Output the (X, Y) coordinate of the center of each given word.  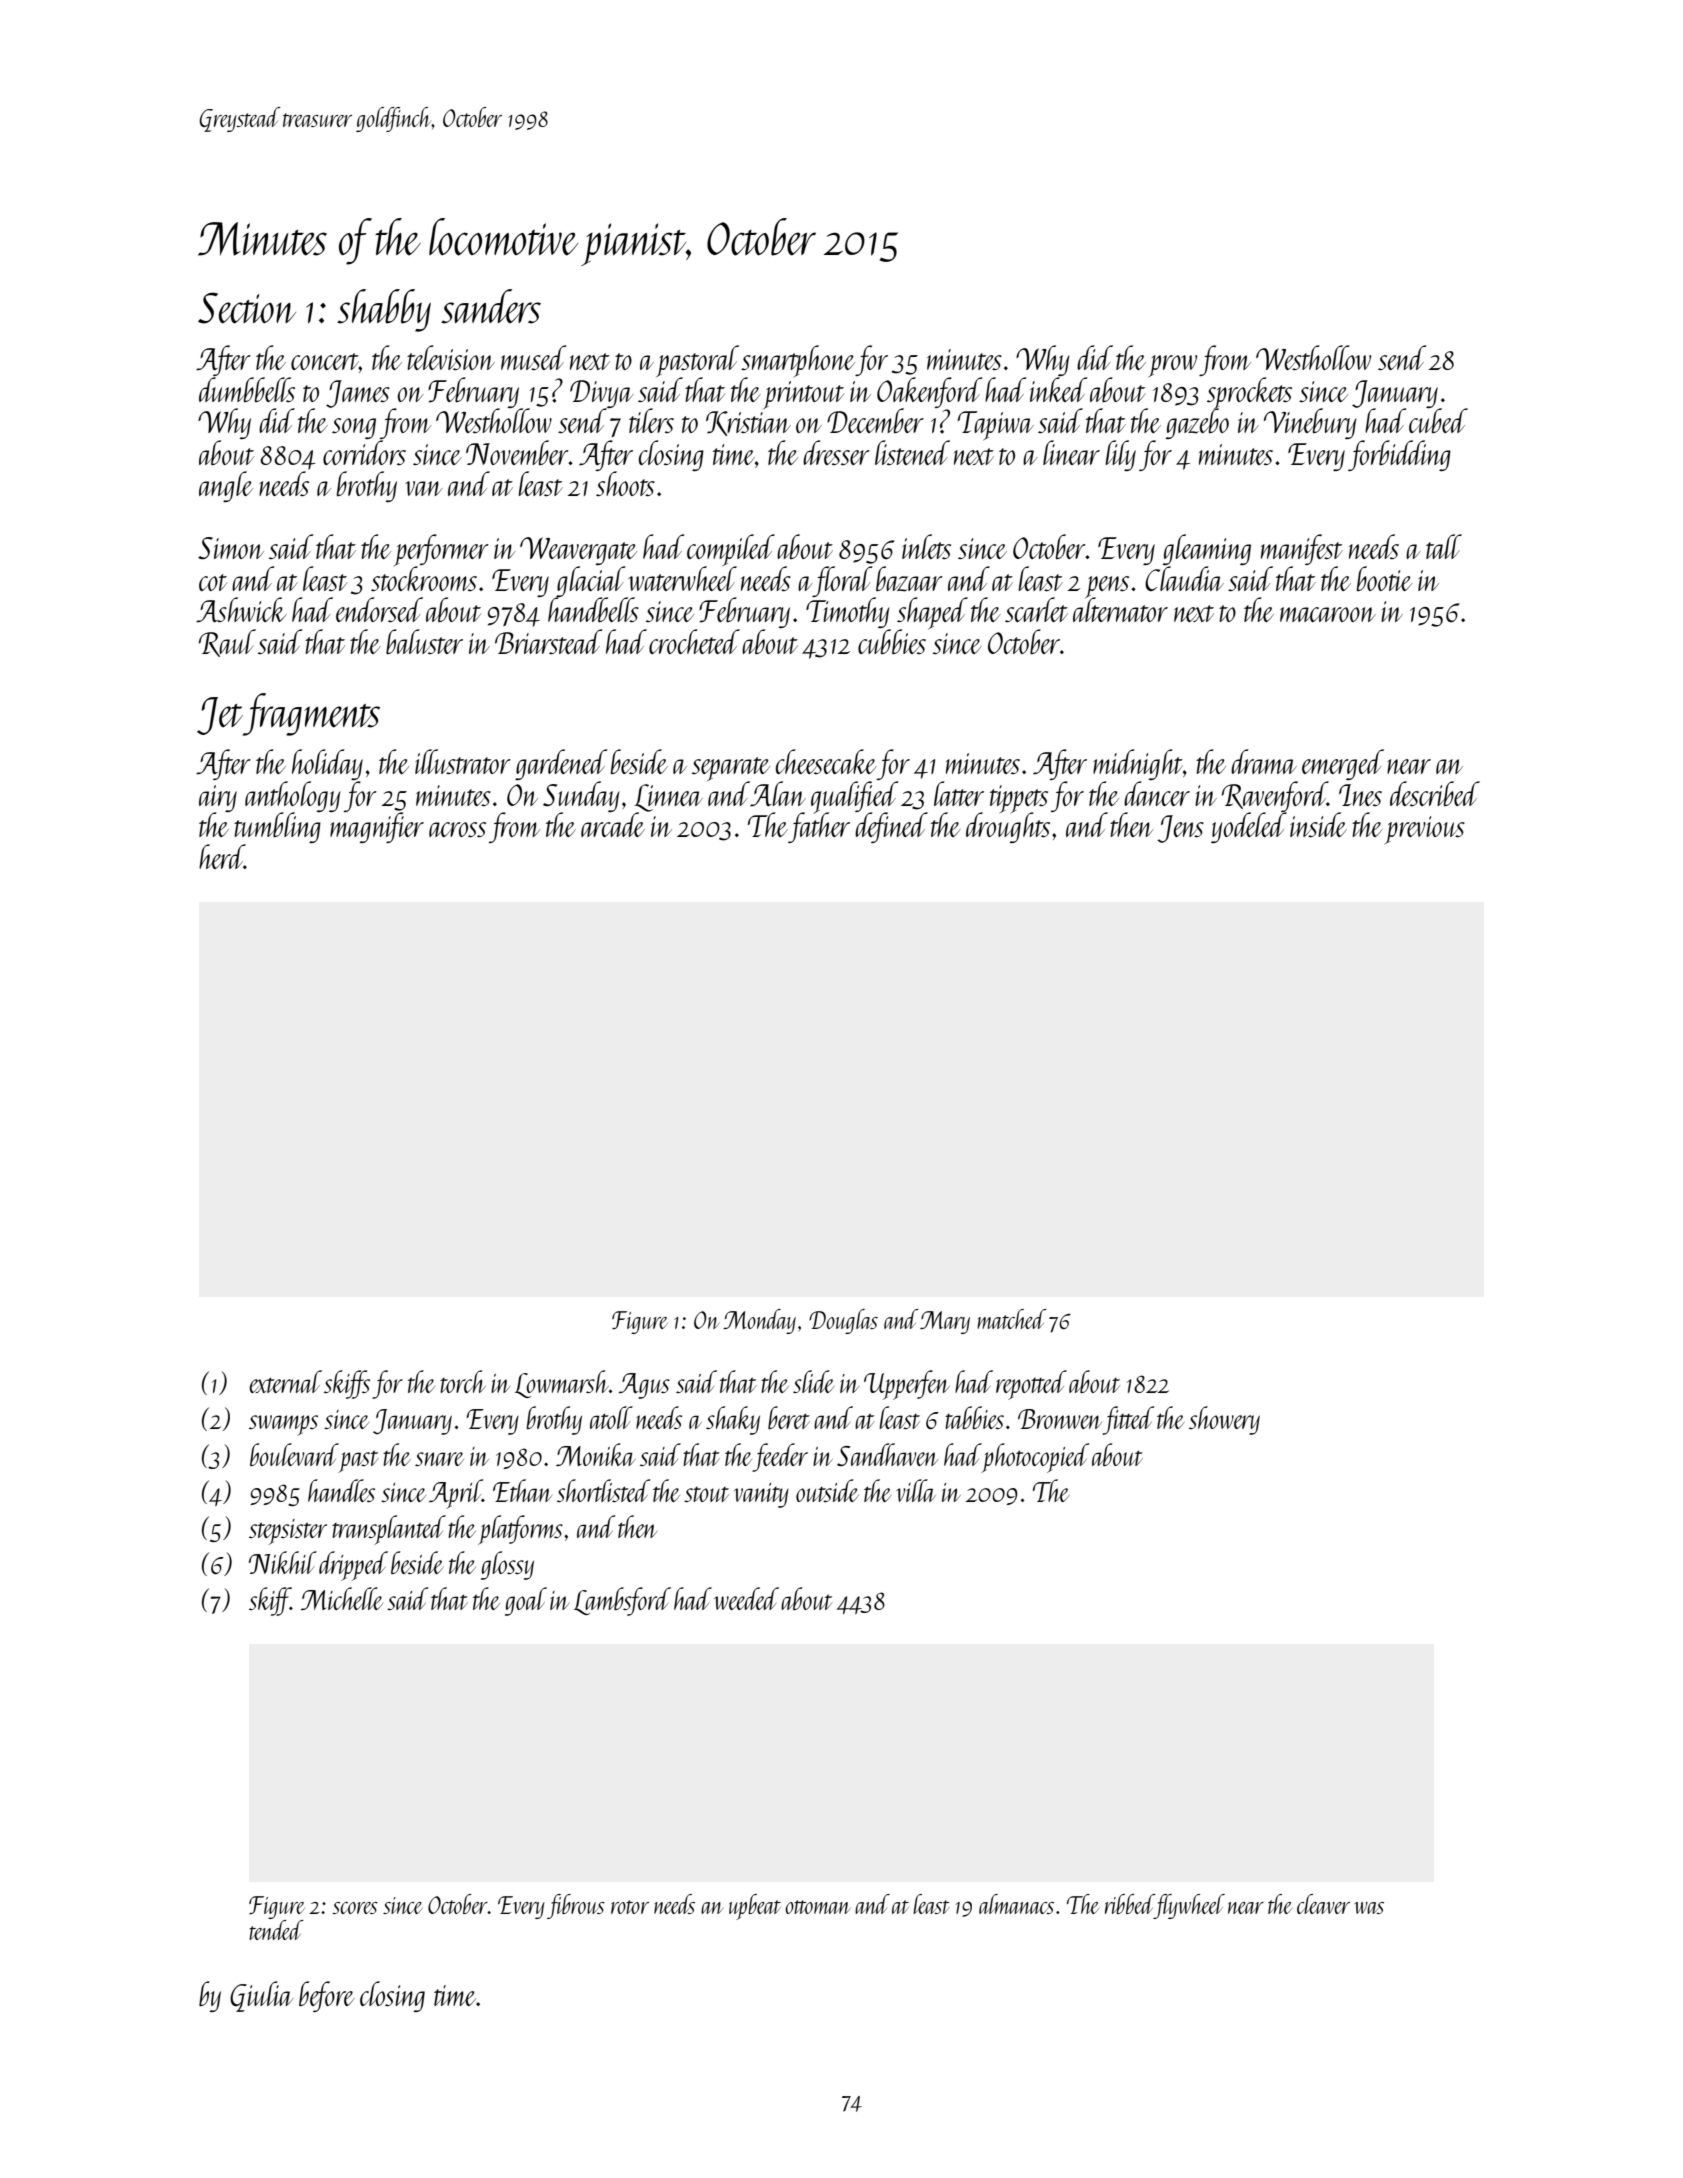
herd (222, 856)
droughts (1008, 828)
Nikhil (283, 1562)
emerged (1343, 764)
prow (1173, 366)
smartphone (798, 361)
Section (247, 308)
